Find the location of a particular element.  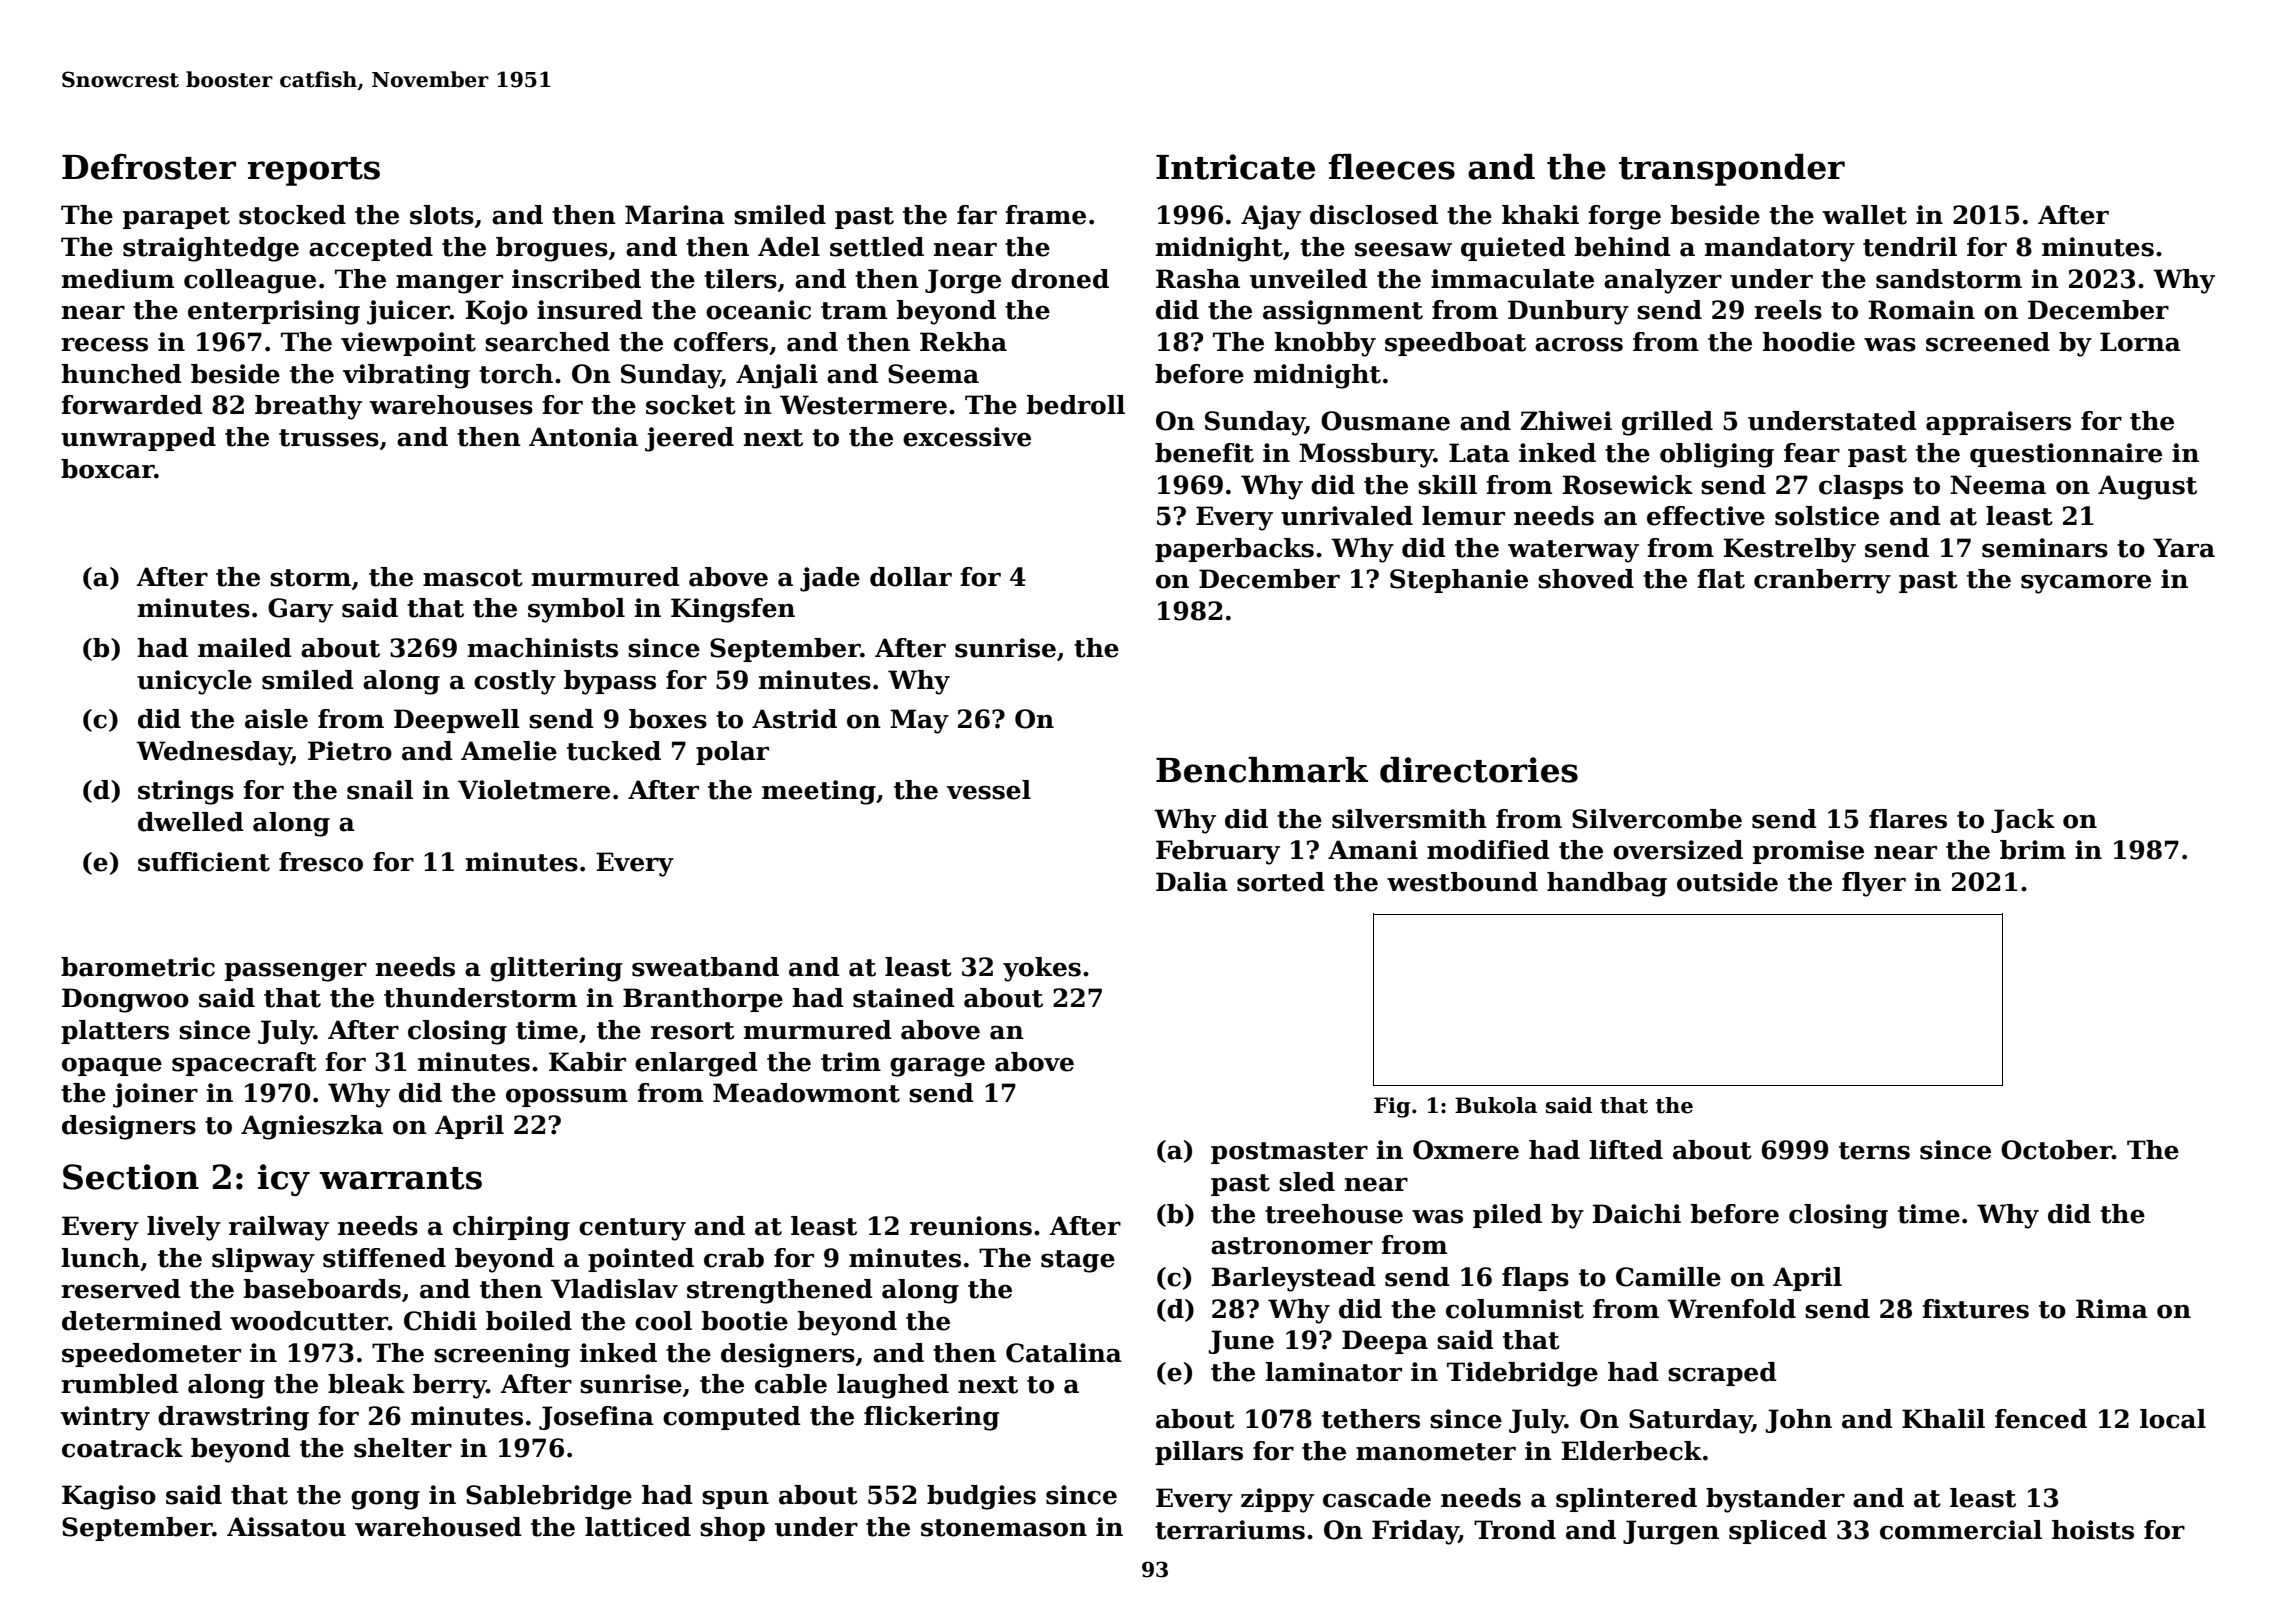

Bukola is located at coordinates (1496, 1105).
